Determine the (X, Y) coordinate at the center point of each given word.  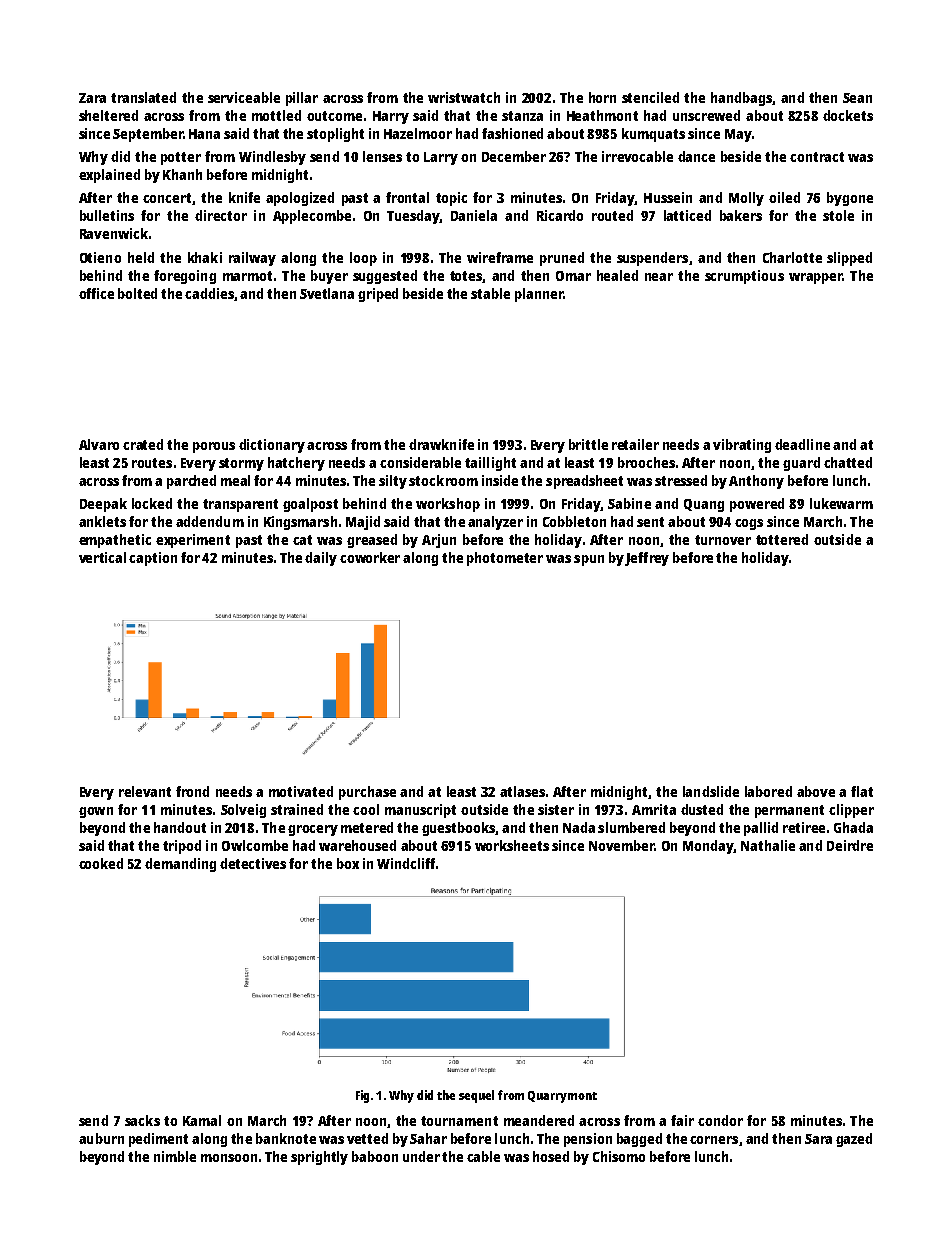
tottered (782, 539)
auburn (101, 1138)
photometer (505, 559)
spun (589, 560)
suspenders (652, 259)
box (348, 863)
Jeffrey (647, 559)
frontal (407, 197)
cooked (101, 863)
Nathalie (768, 845)
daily (321, 559)
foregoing (185, 277)
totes (466, 276)
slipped (849, 259)
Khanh (182, 174)
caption (153, 559)
